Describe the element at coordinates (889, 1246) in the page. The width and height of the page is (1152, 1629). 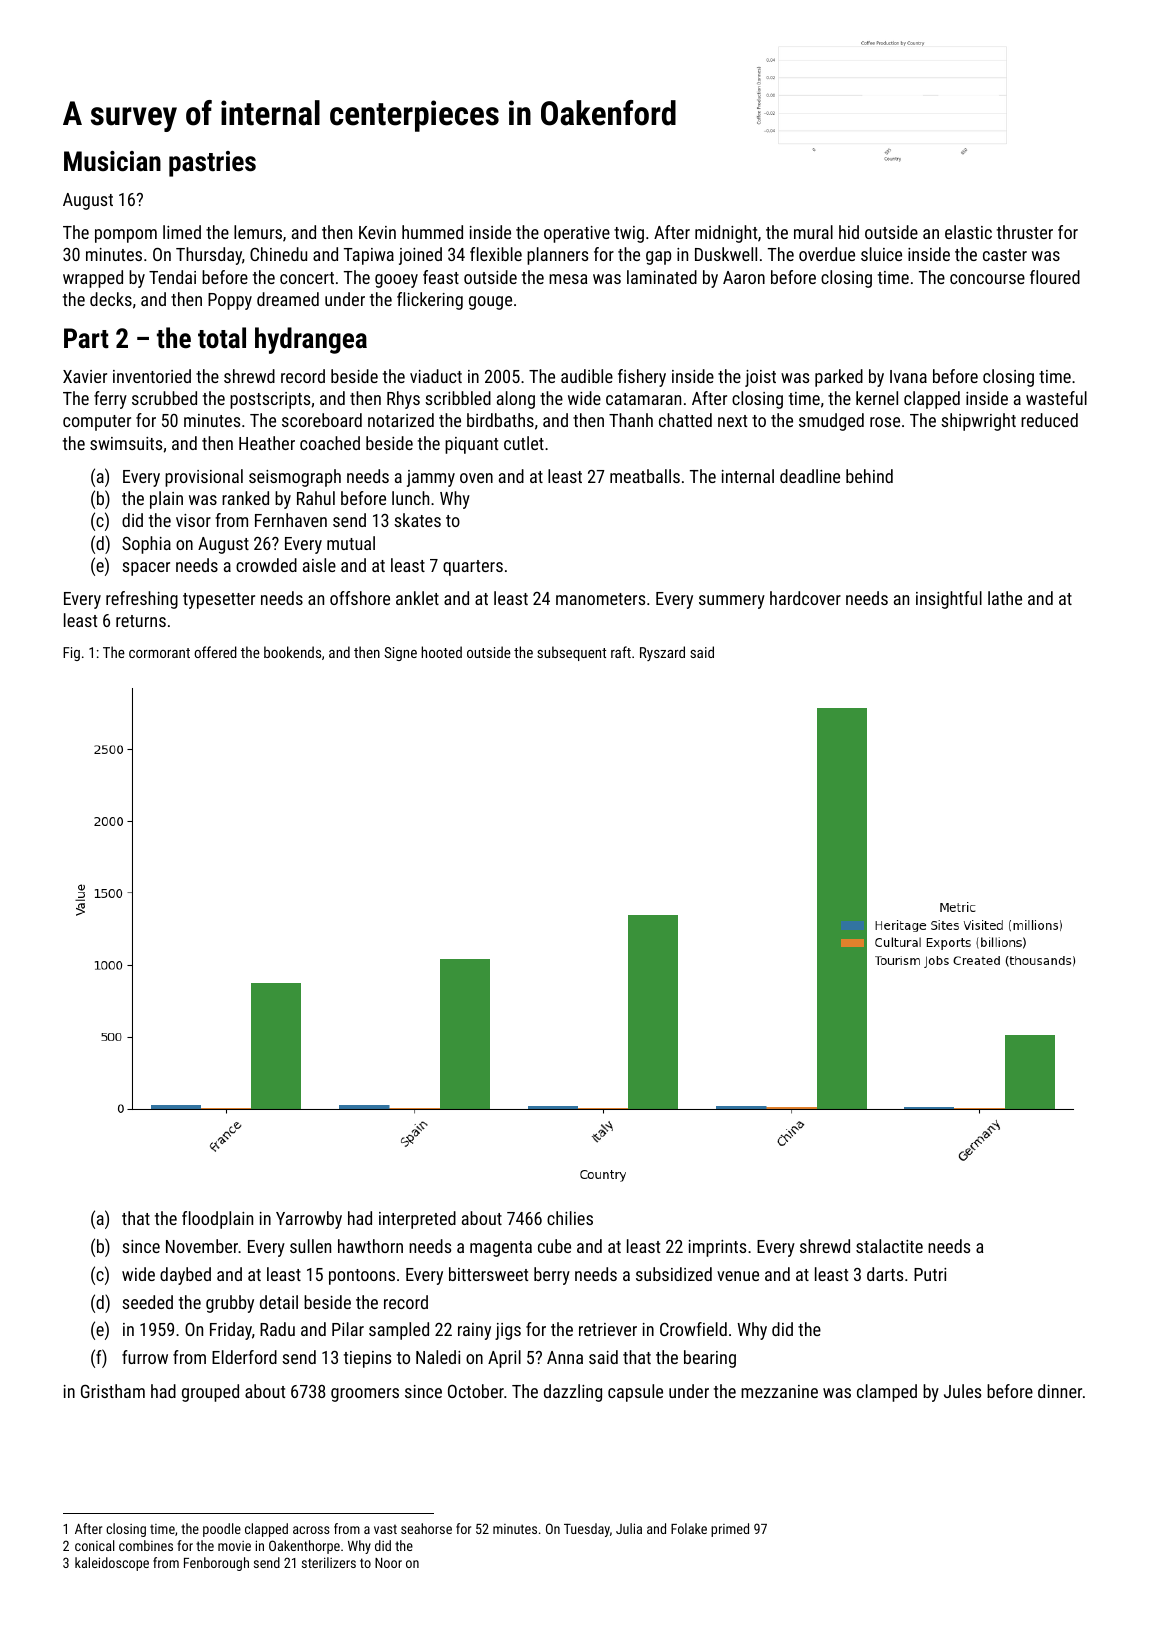
I see `stalactite` at that location.
